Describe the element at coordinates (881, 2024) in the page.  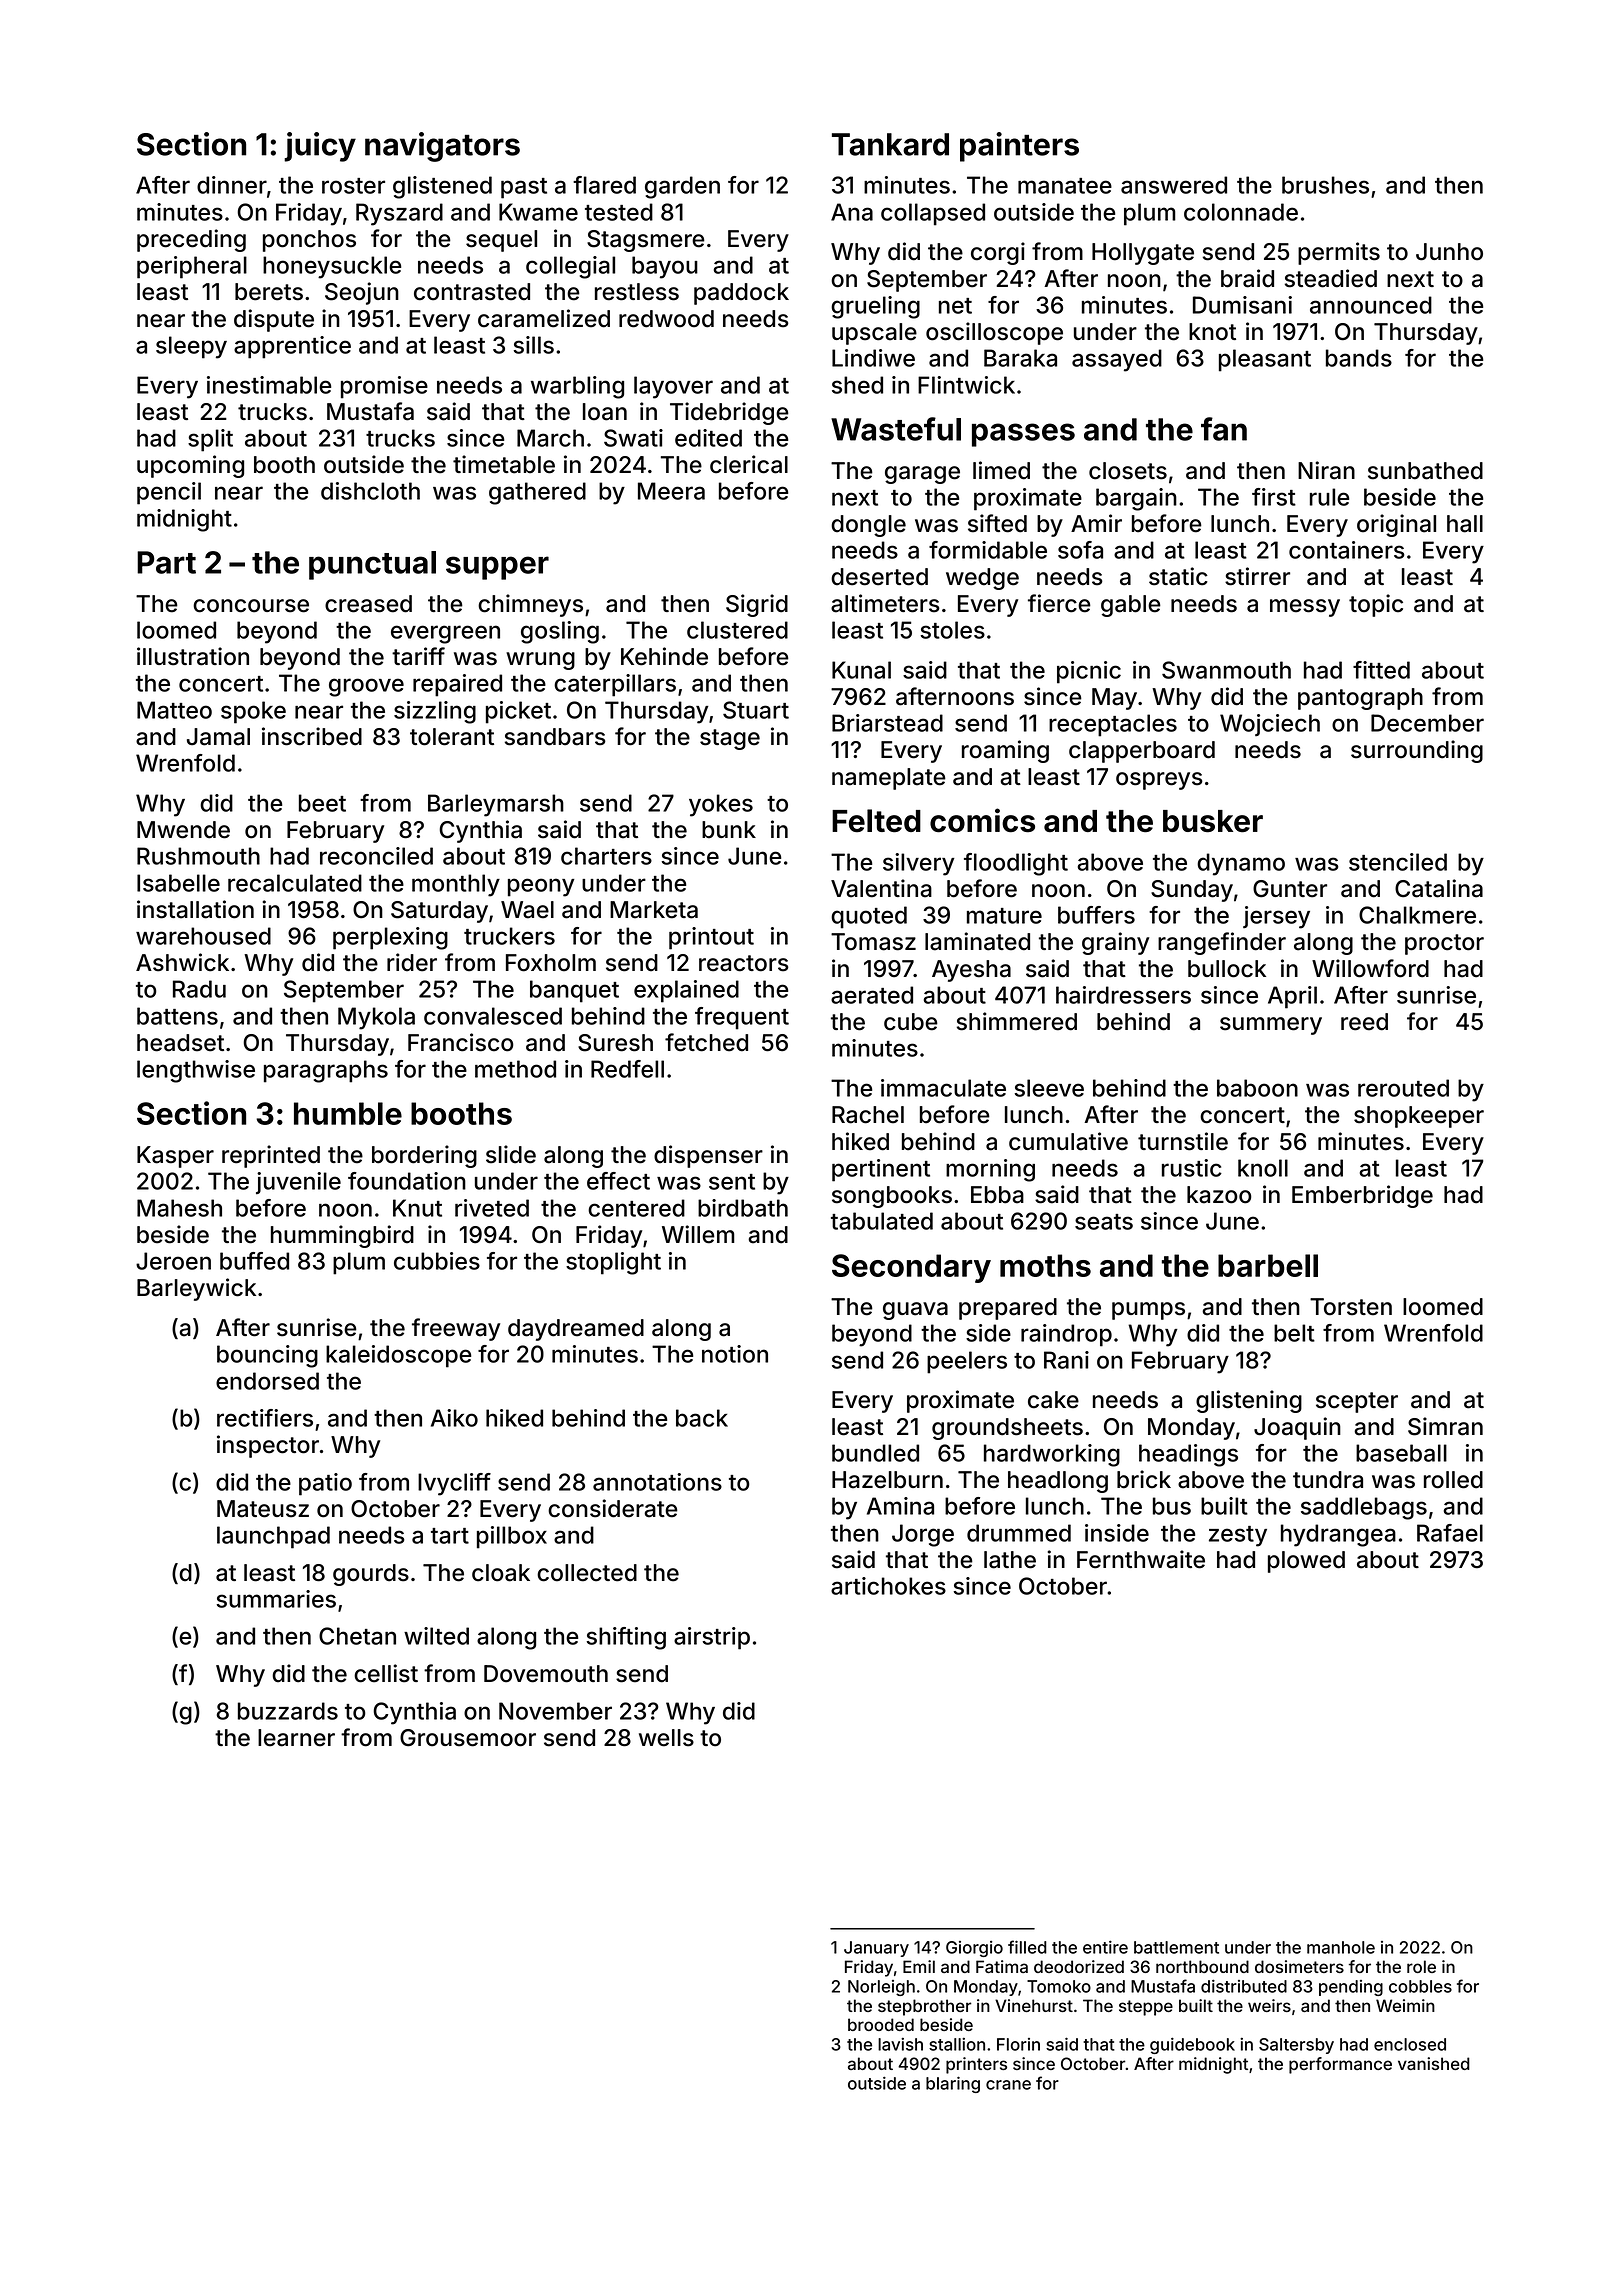
I see `brooded` at that location.
